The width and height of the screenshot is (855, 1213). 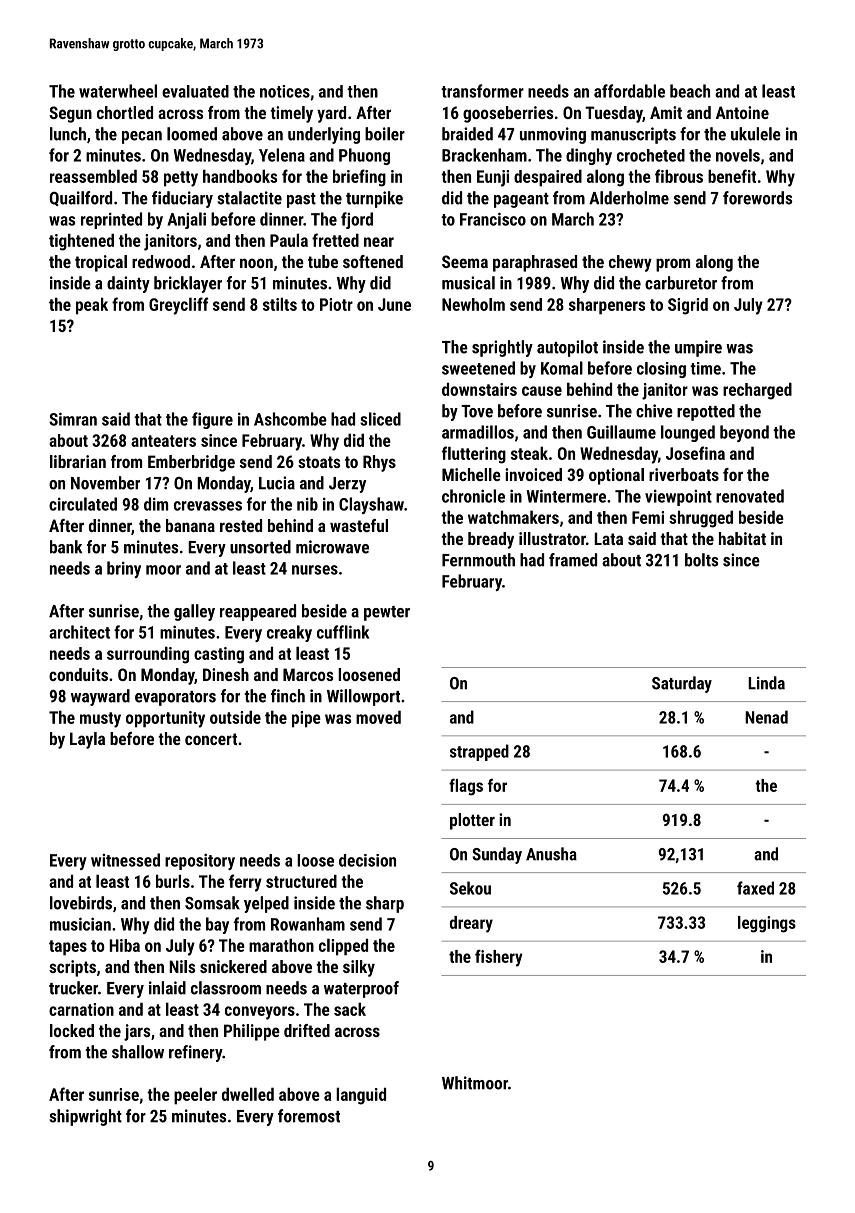 What do you see at coordinates (484, 155) in the screenshot?
I see `Brackenham` at bounding box center [484, 155].
